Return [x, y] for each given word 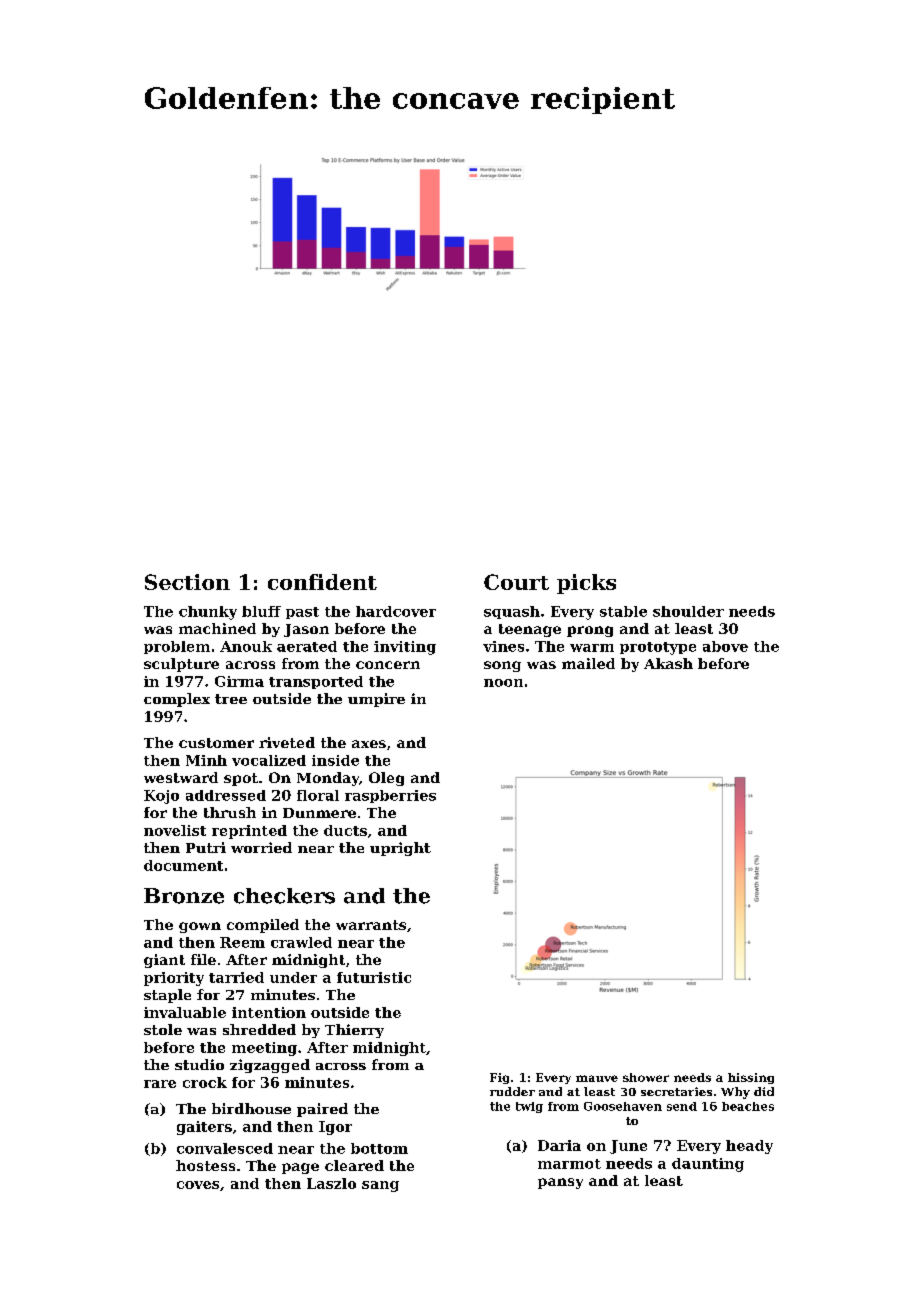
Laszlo [331, 1183]
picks [586, 584]
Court [516, 582]
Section [187, 582]
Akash [668, 663]
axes [369, 744]
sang [380, 1186]
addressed [226, 795]
